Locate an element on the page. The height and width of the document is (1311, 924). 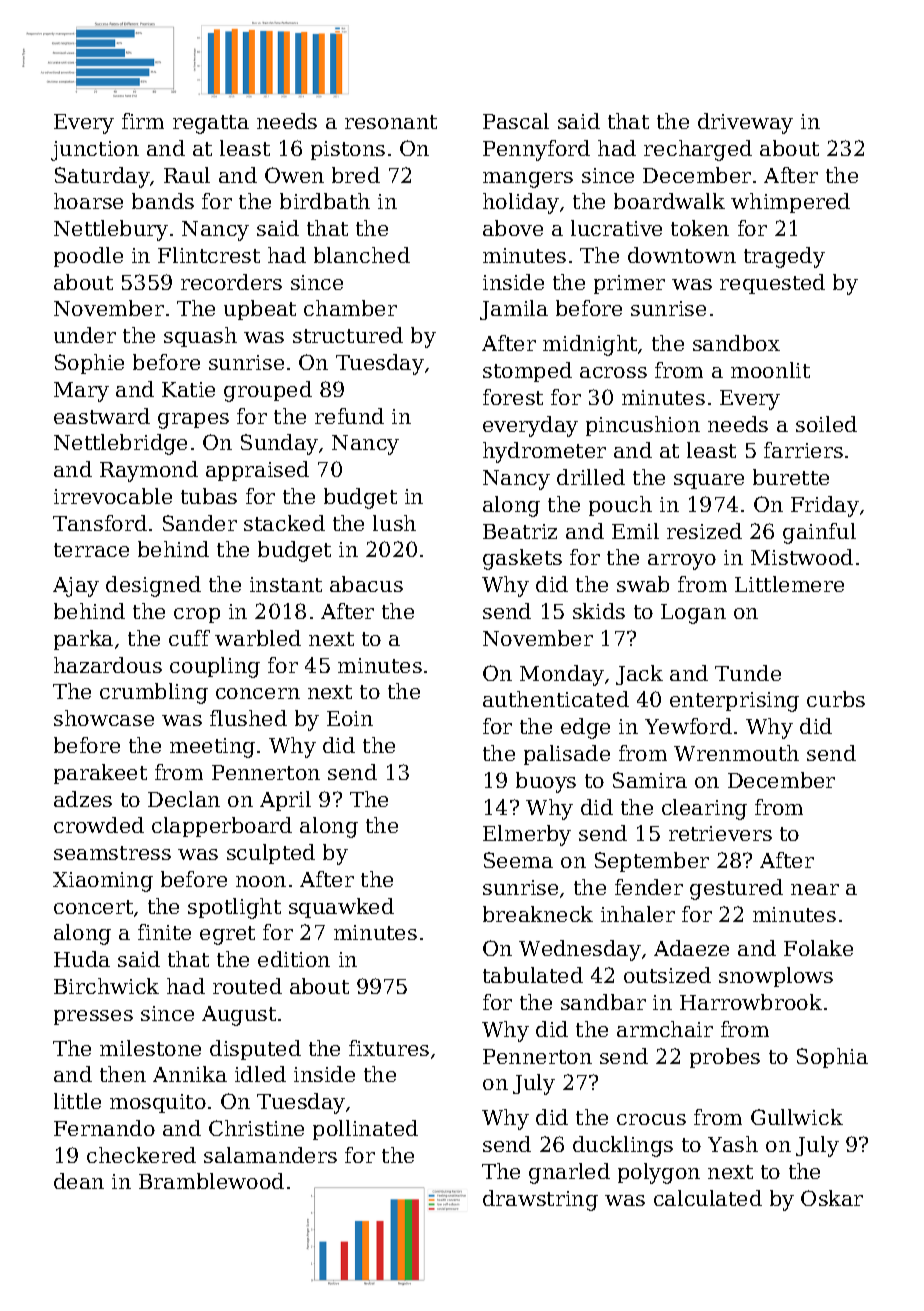
Beatriz is located at coordinates (520, 531).
